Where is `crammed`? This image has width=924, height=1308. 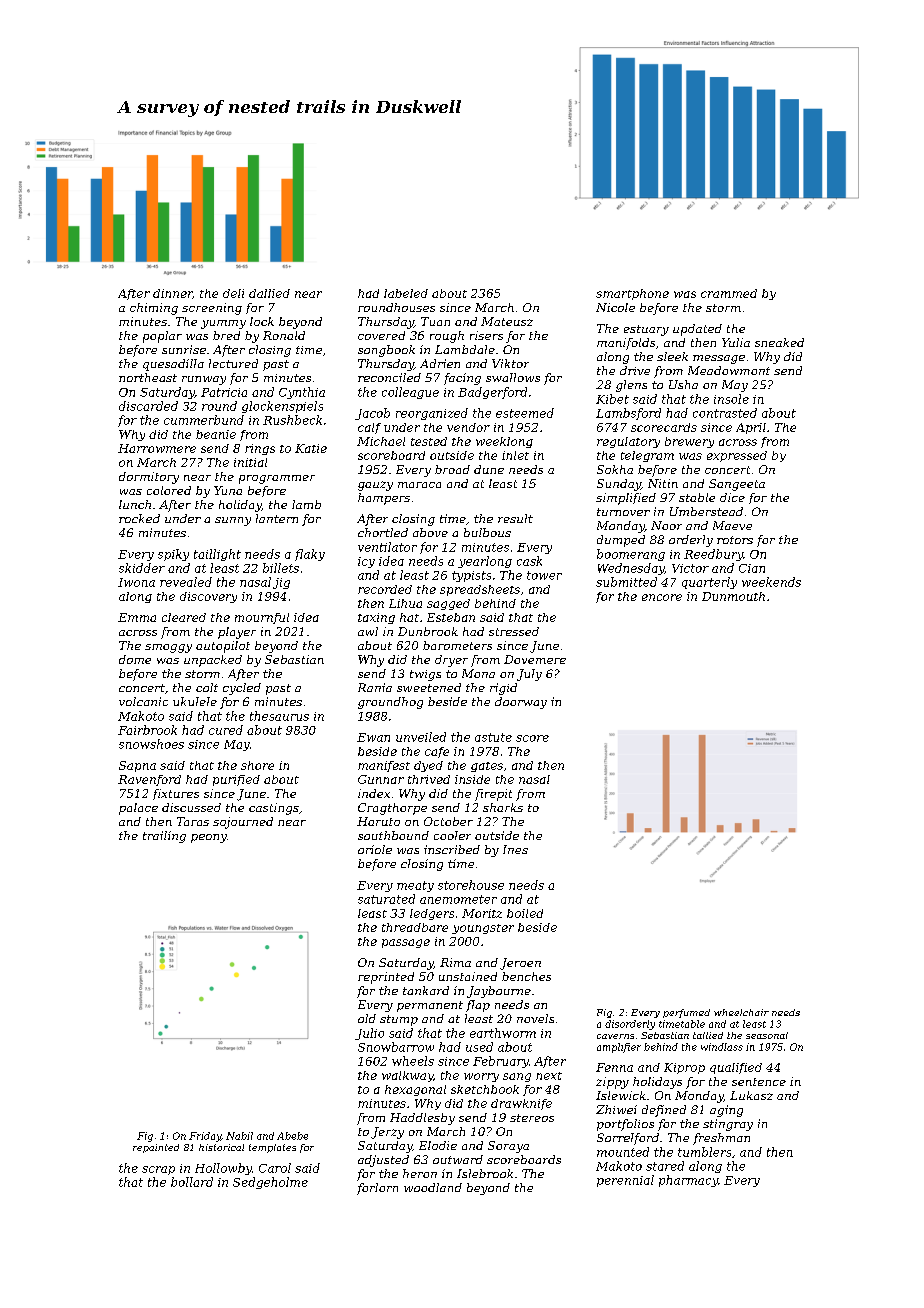
crammed is located at coordinates (729, 293).
